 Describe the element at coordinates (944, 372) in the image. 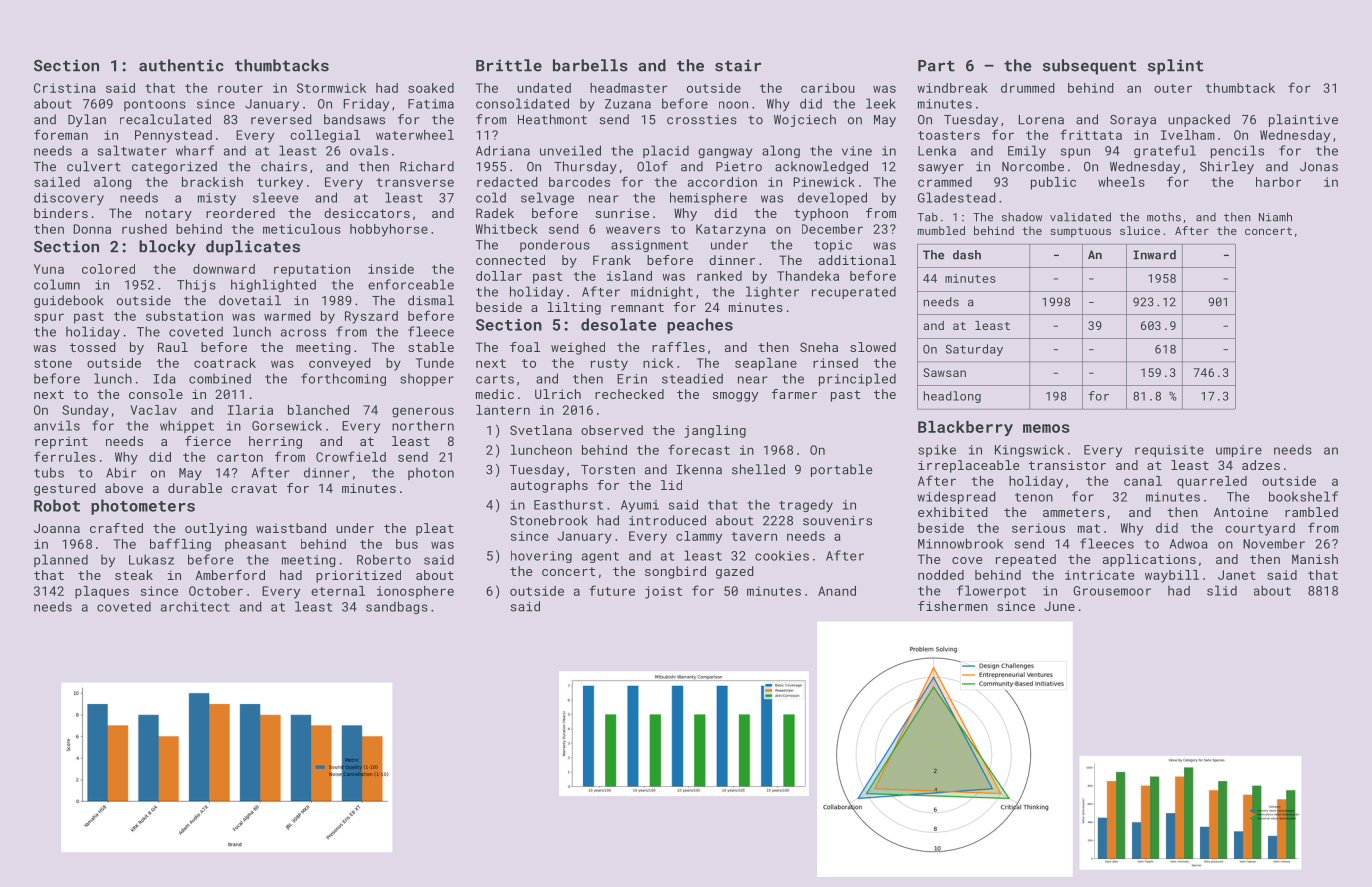

I see `Sawsan` at that location.
